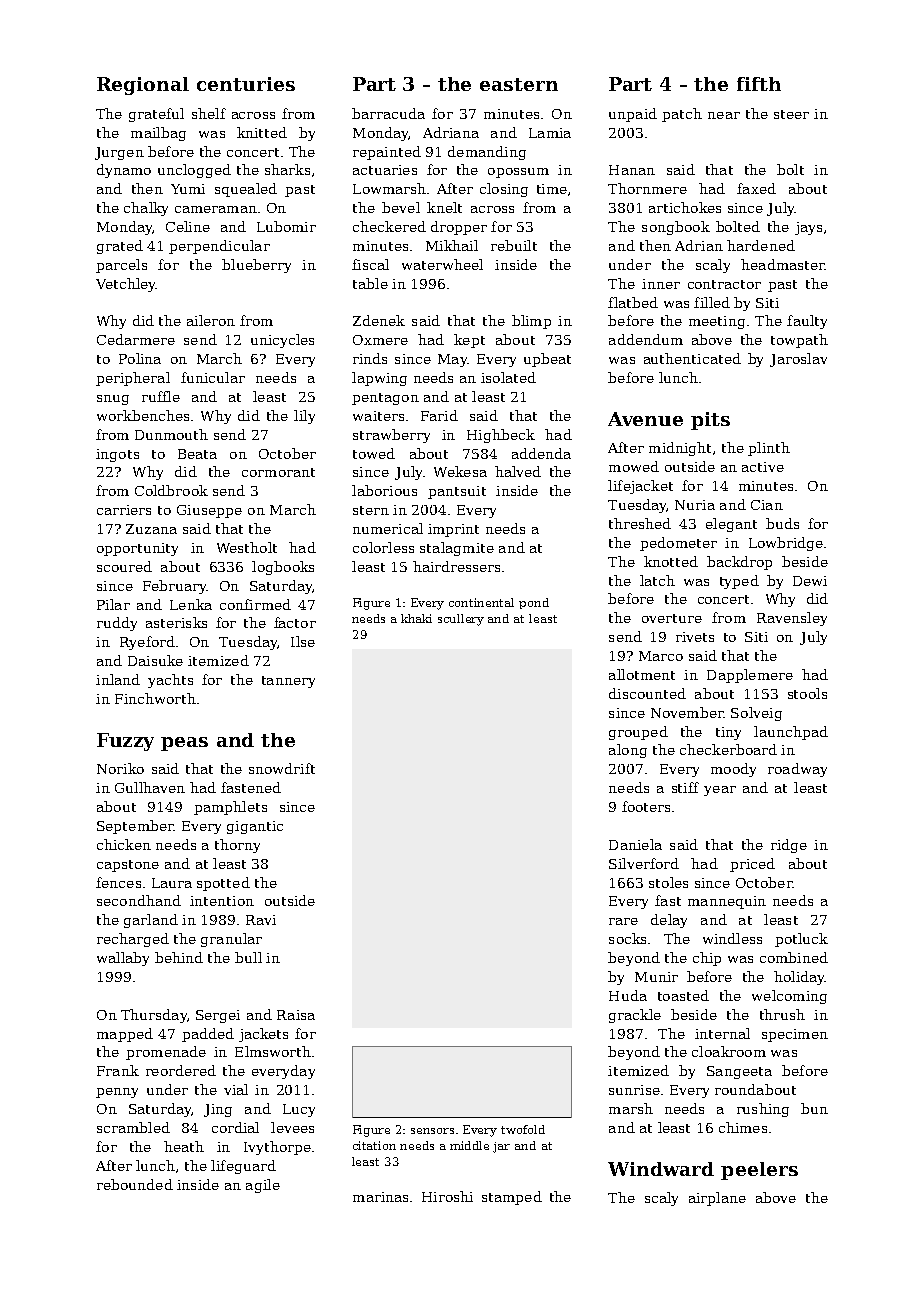 The height and width of the image is (1308, 924). Describe the element at coordinates (213, 377) in the image. I see `funicular` at that location.
